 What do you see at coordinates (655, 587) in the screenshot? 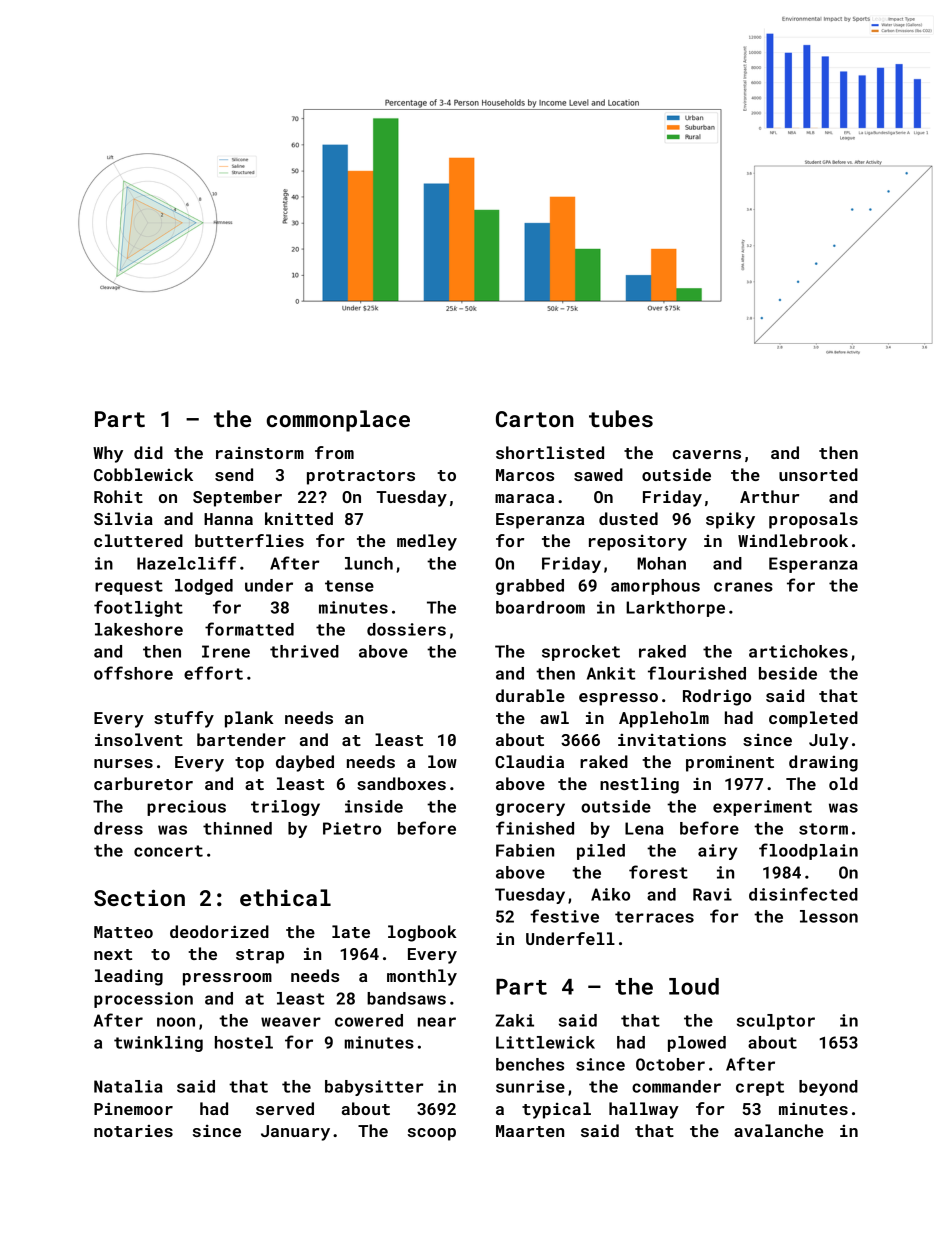
I see `amorphous` at bounding box center [655, 587].
